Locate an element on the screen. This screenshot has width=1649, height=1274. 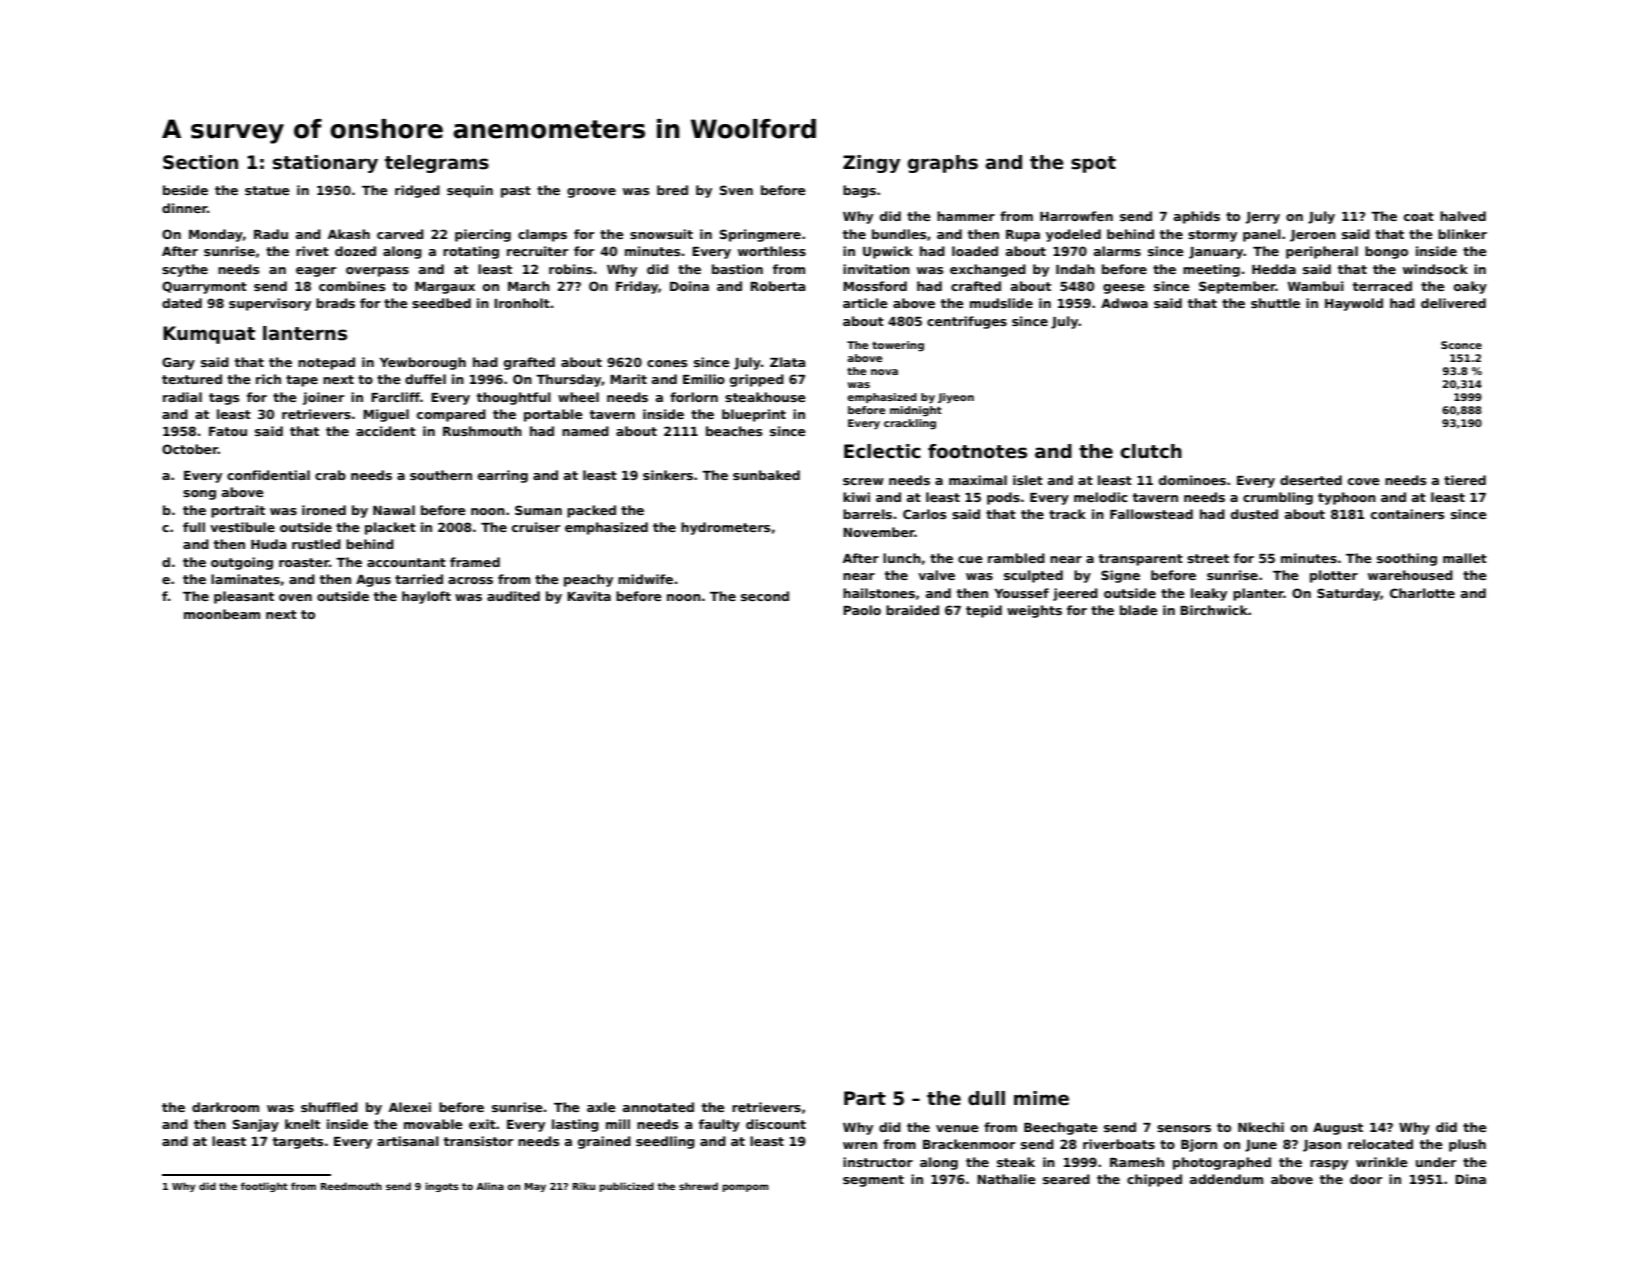
Dina is located at coordinates (1470, 1179).
